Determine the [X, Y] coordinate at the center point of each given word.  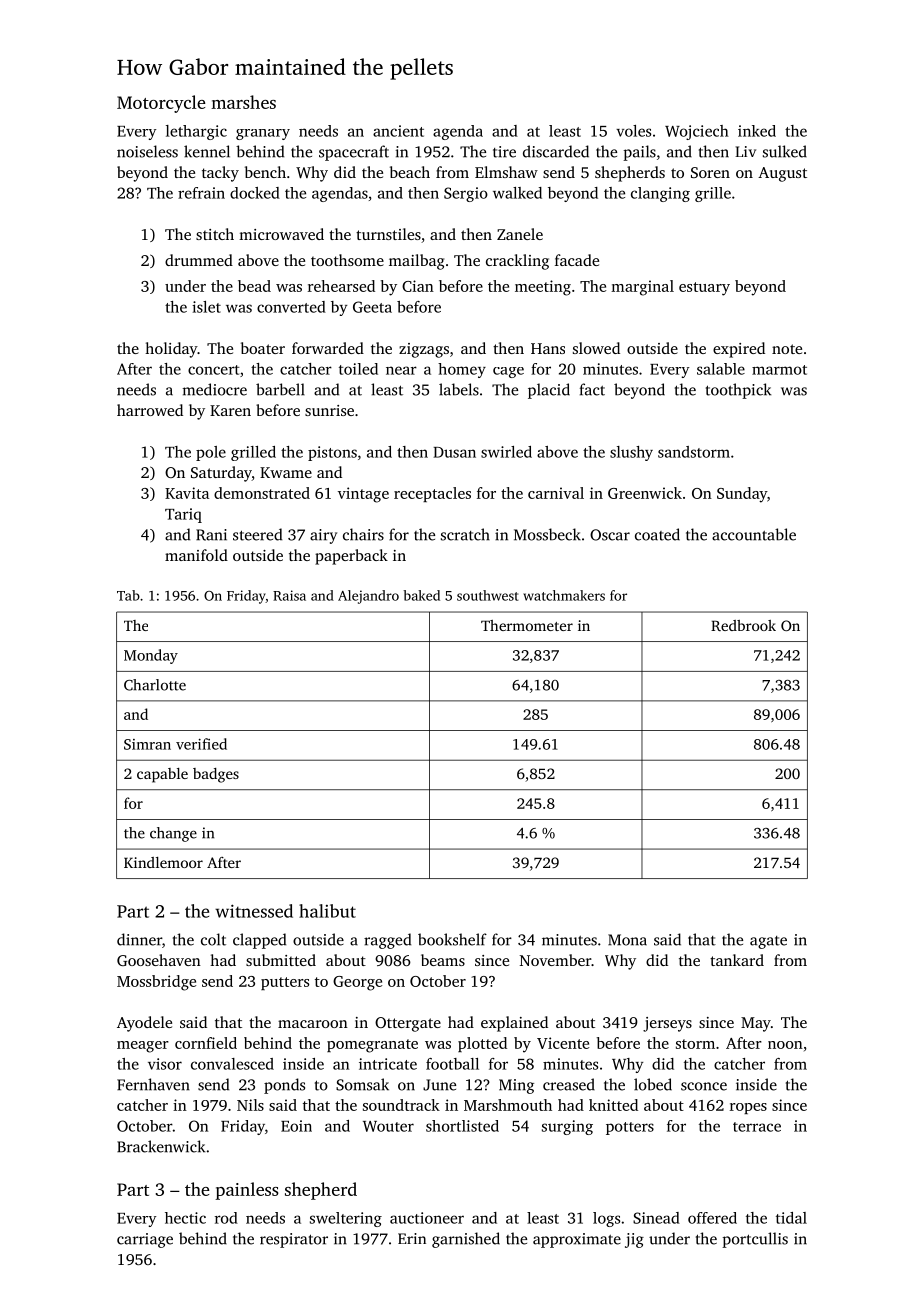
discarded [556, 151]
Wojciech [697, 132]
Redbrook [743, 625]
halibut [327, 911]
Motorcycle [161, 104]
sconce [704, 1086]
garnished [466, 1240]
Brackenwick [161, 1146]
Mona [627, 940]
